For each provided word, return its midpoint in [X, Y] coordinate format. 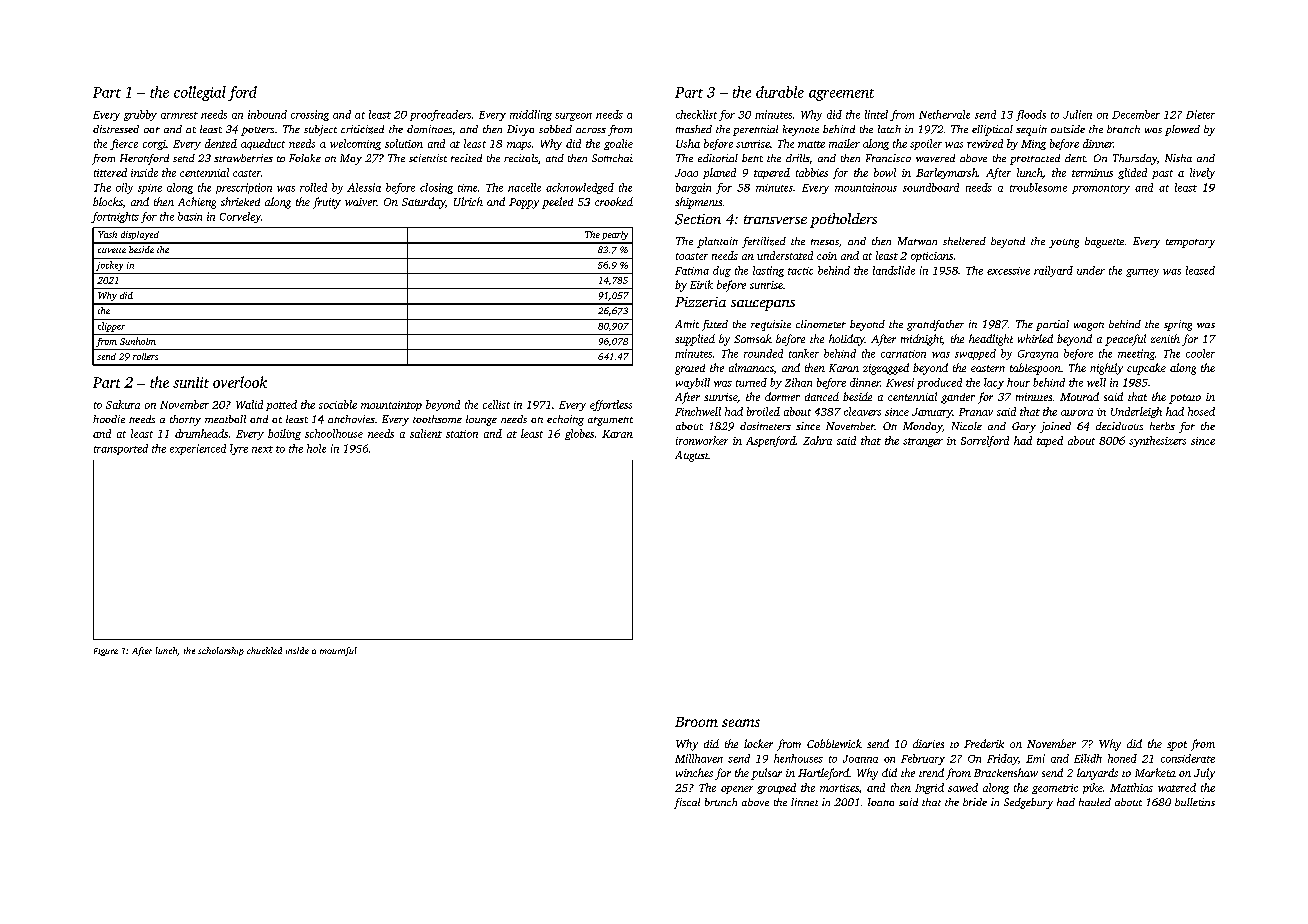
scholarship [221, 651]
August [692, 456]
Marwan [917, 241]
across [591, 130]
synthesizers [1157, 441]
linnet [804, 802]
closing [436, 188]
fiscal [687, 803]
